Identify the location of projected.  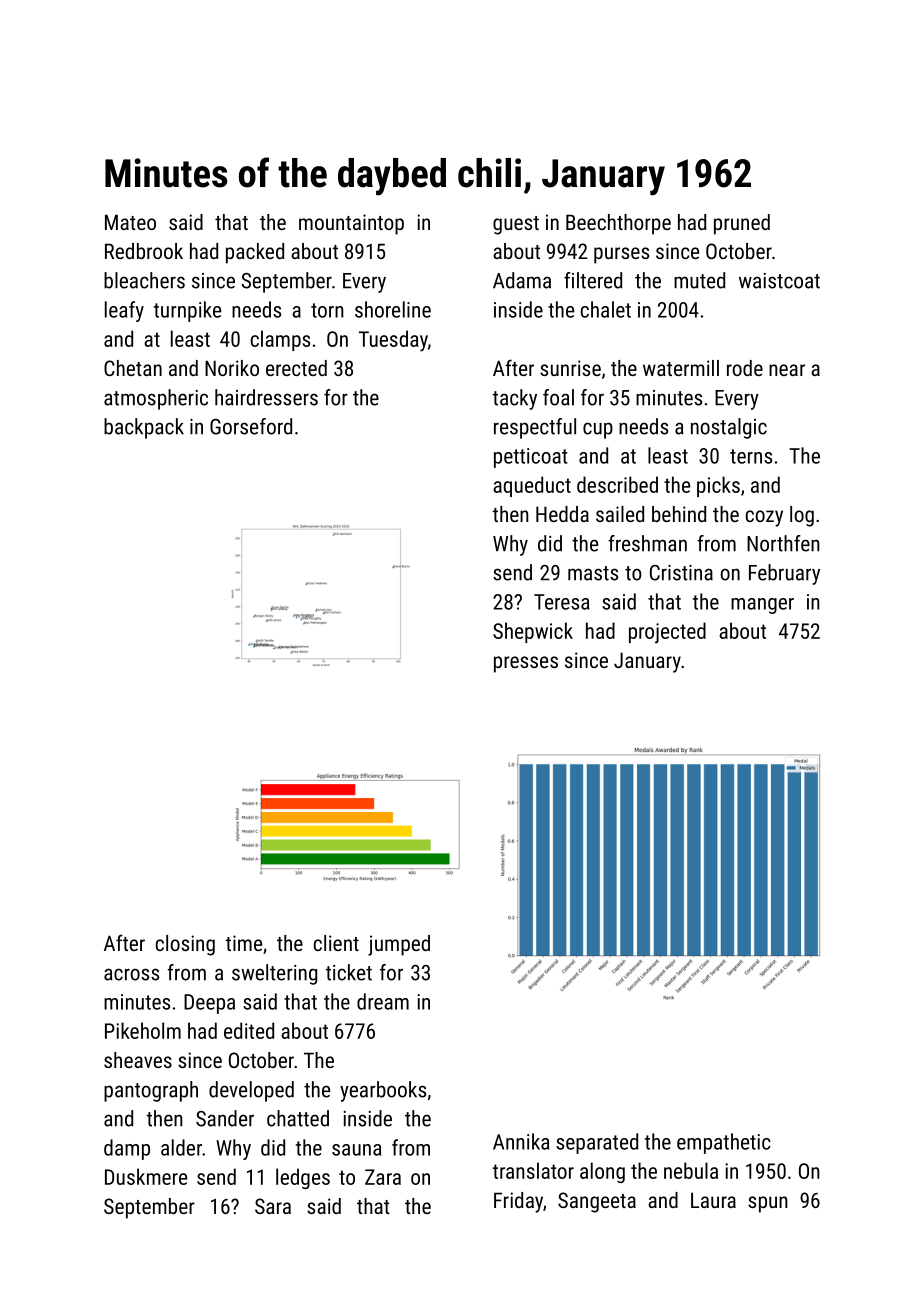
(667, 633).
